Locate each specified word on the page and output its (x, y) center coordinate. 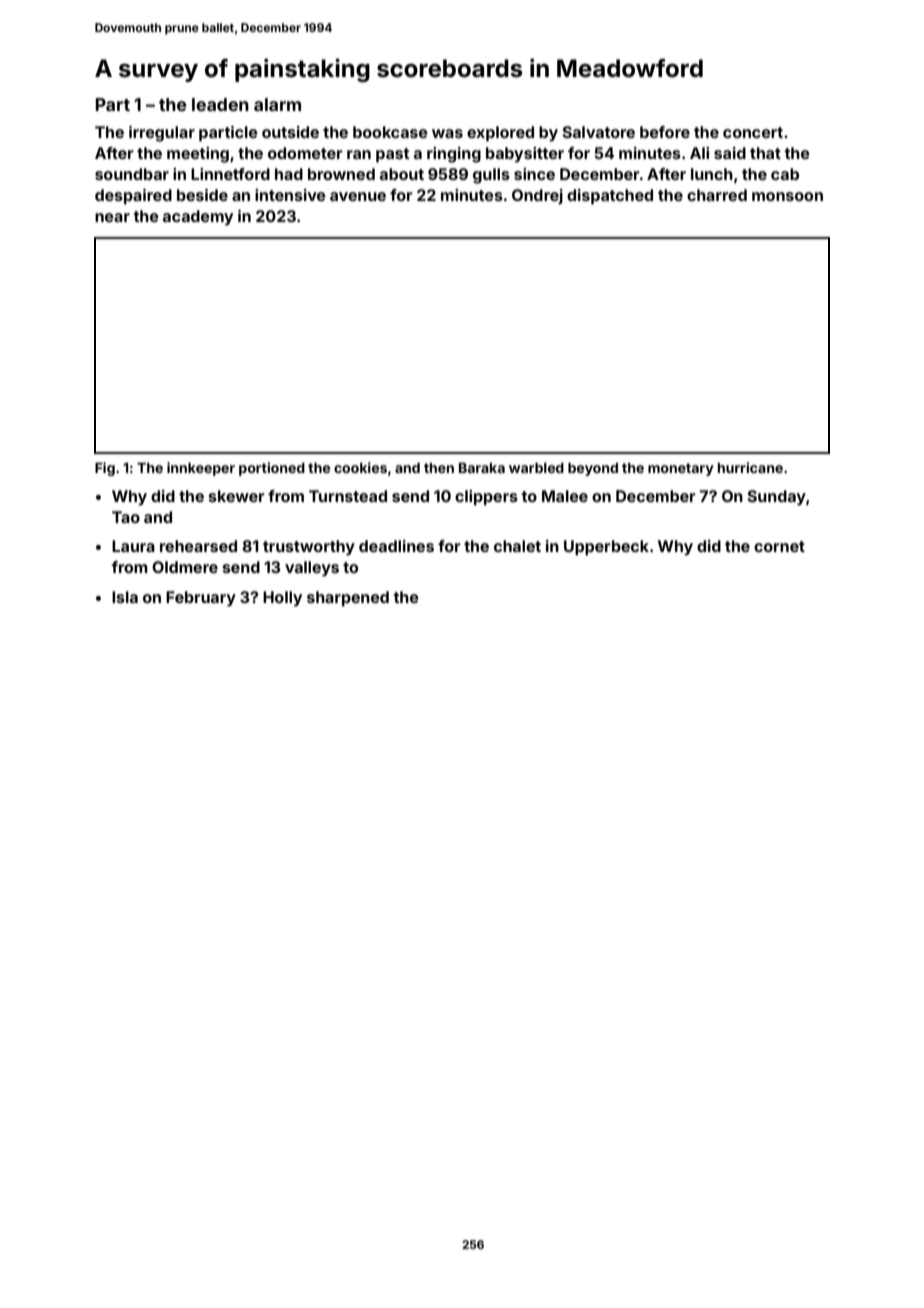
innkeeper (201, 469)
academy (198, 218)
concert (753, 132)
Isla (125, 597)
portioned (272, 469)
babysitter (525, 155)
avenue (358, 196)
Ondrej (537, 196)
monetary (681, 469)
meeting (198, 155)
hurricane (750, 467)
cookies (360, 467)
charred (717, 195)
